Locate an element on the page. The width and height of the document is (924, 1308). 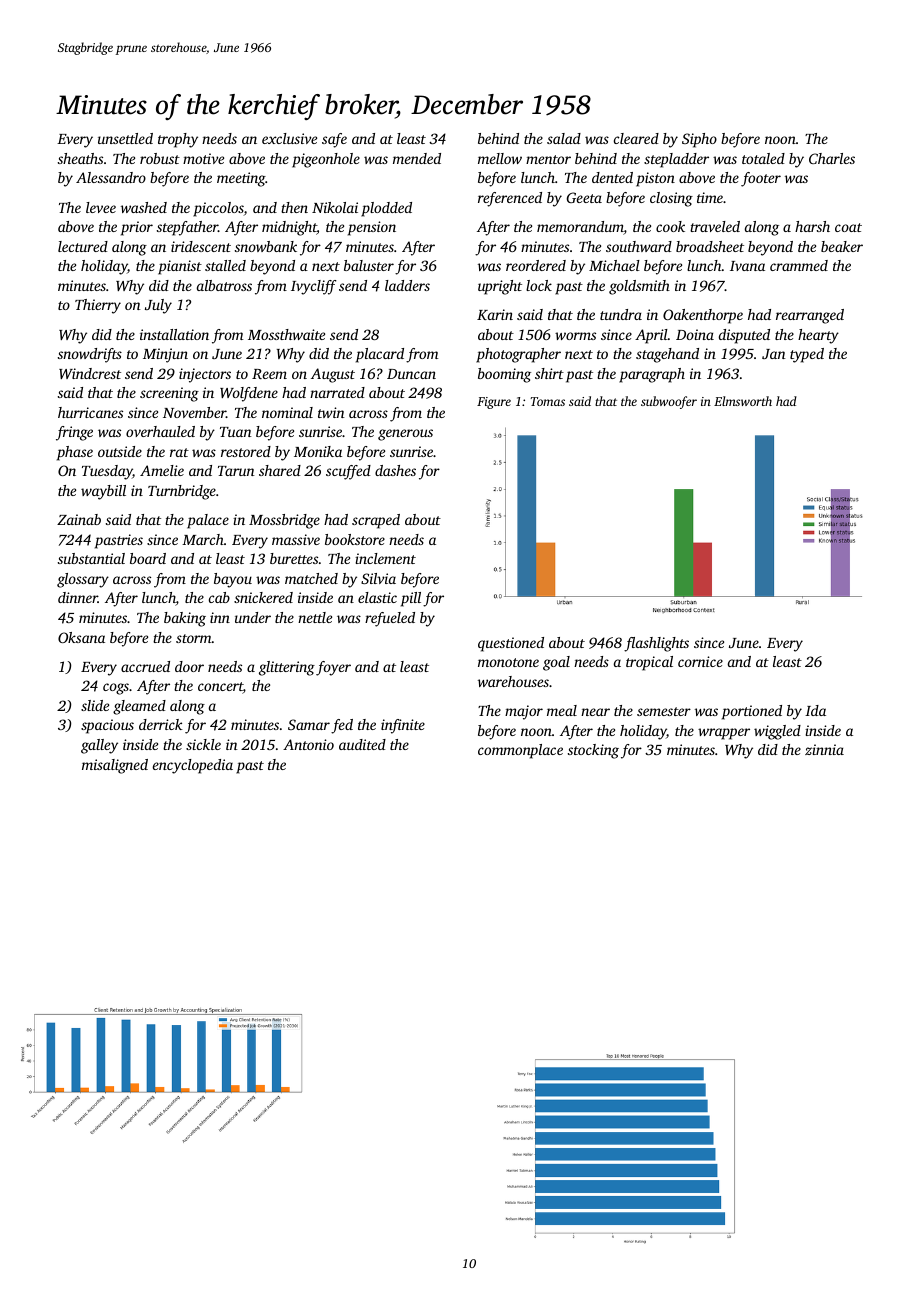
unsettled is located at coordinates (125, 138).
